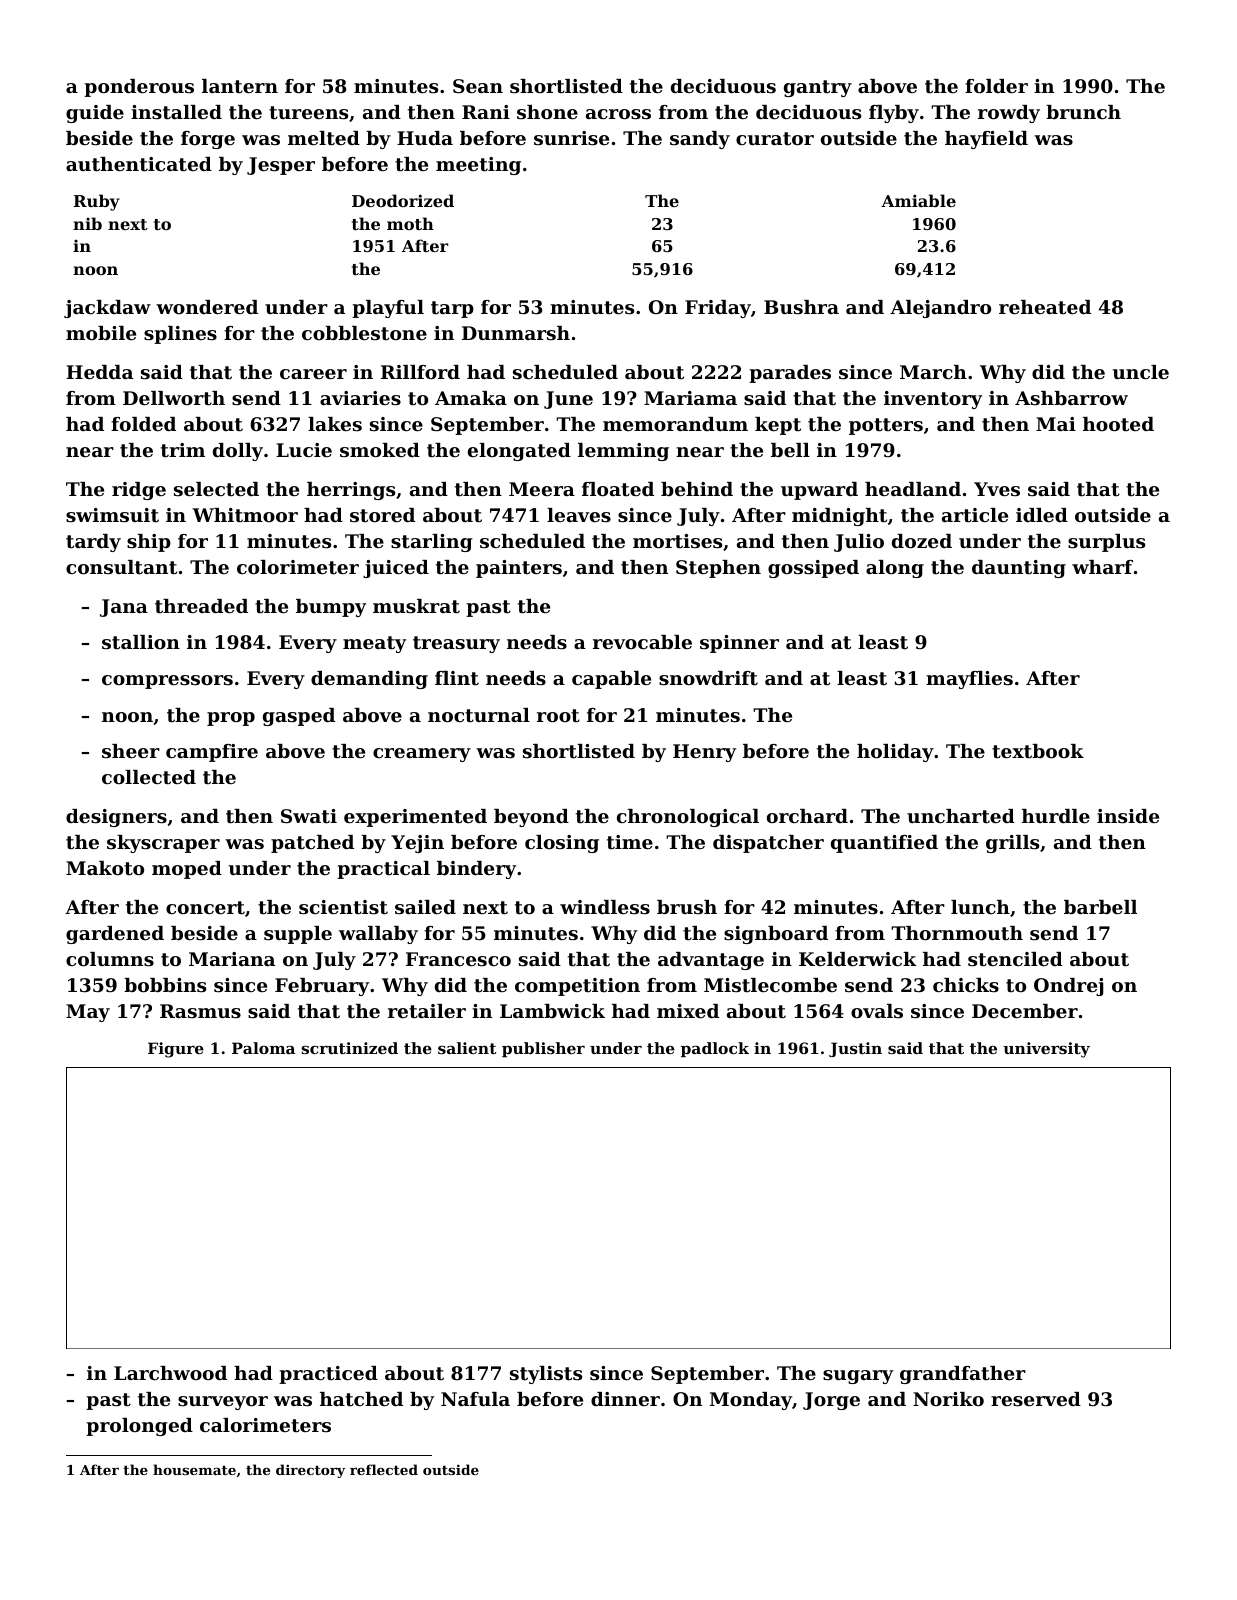  What do you see at coordinates (1046, 1050) in the screenshot?
I see `university` at bounding box center [1046, 1050].
